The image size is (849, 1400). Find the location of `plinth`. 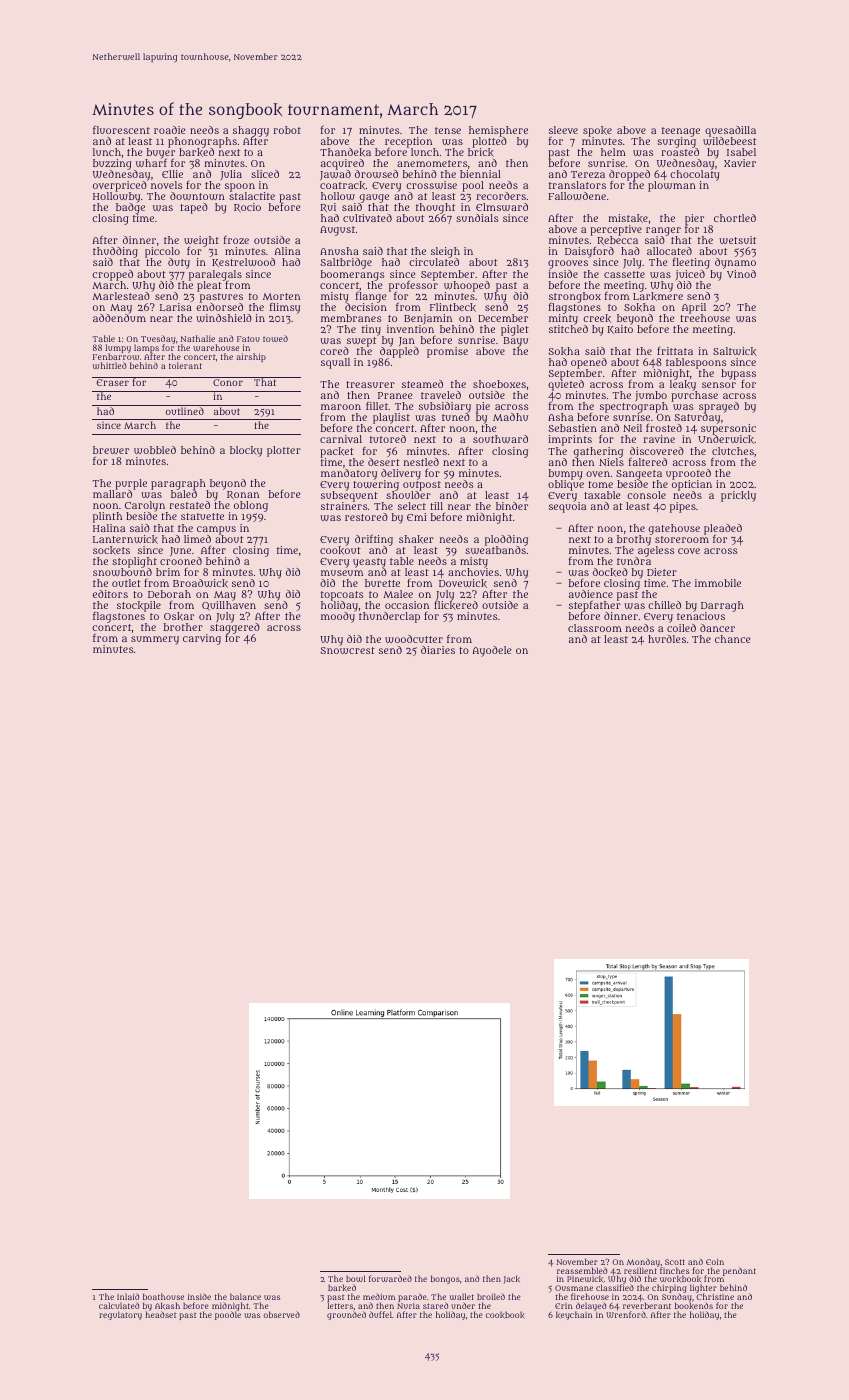

plinth is located at coordinates (107, 517).
